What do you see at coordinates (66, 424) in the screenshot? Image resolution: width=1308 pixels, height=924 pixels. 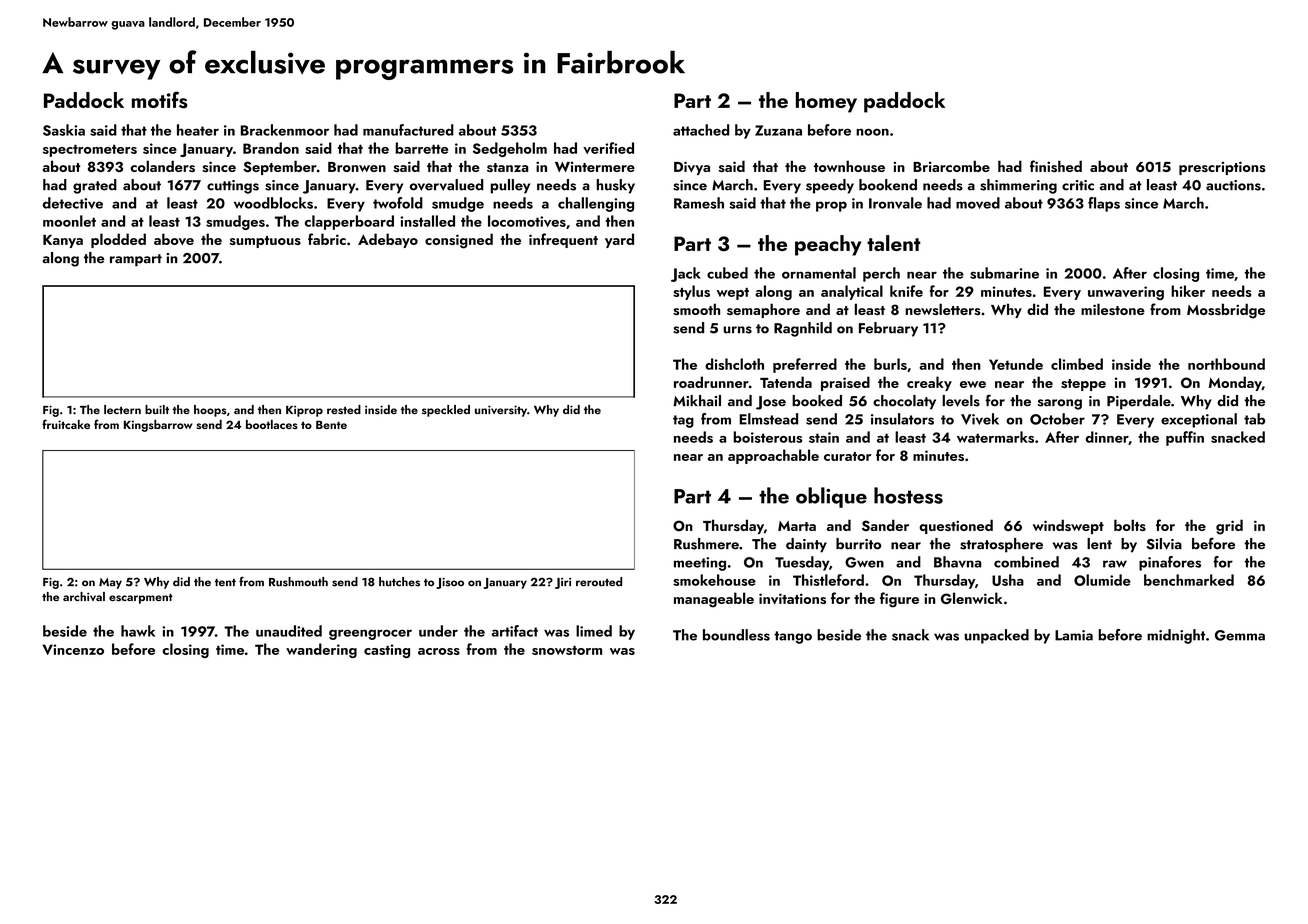 I see `fruitcake` at bounding box center [66, 424].
